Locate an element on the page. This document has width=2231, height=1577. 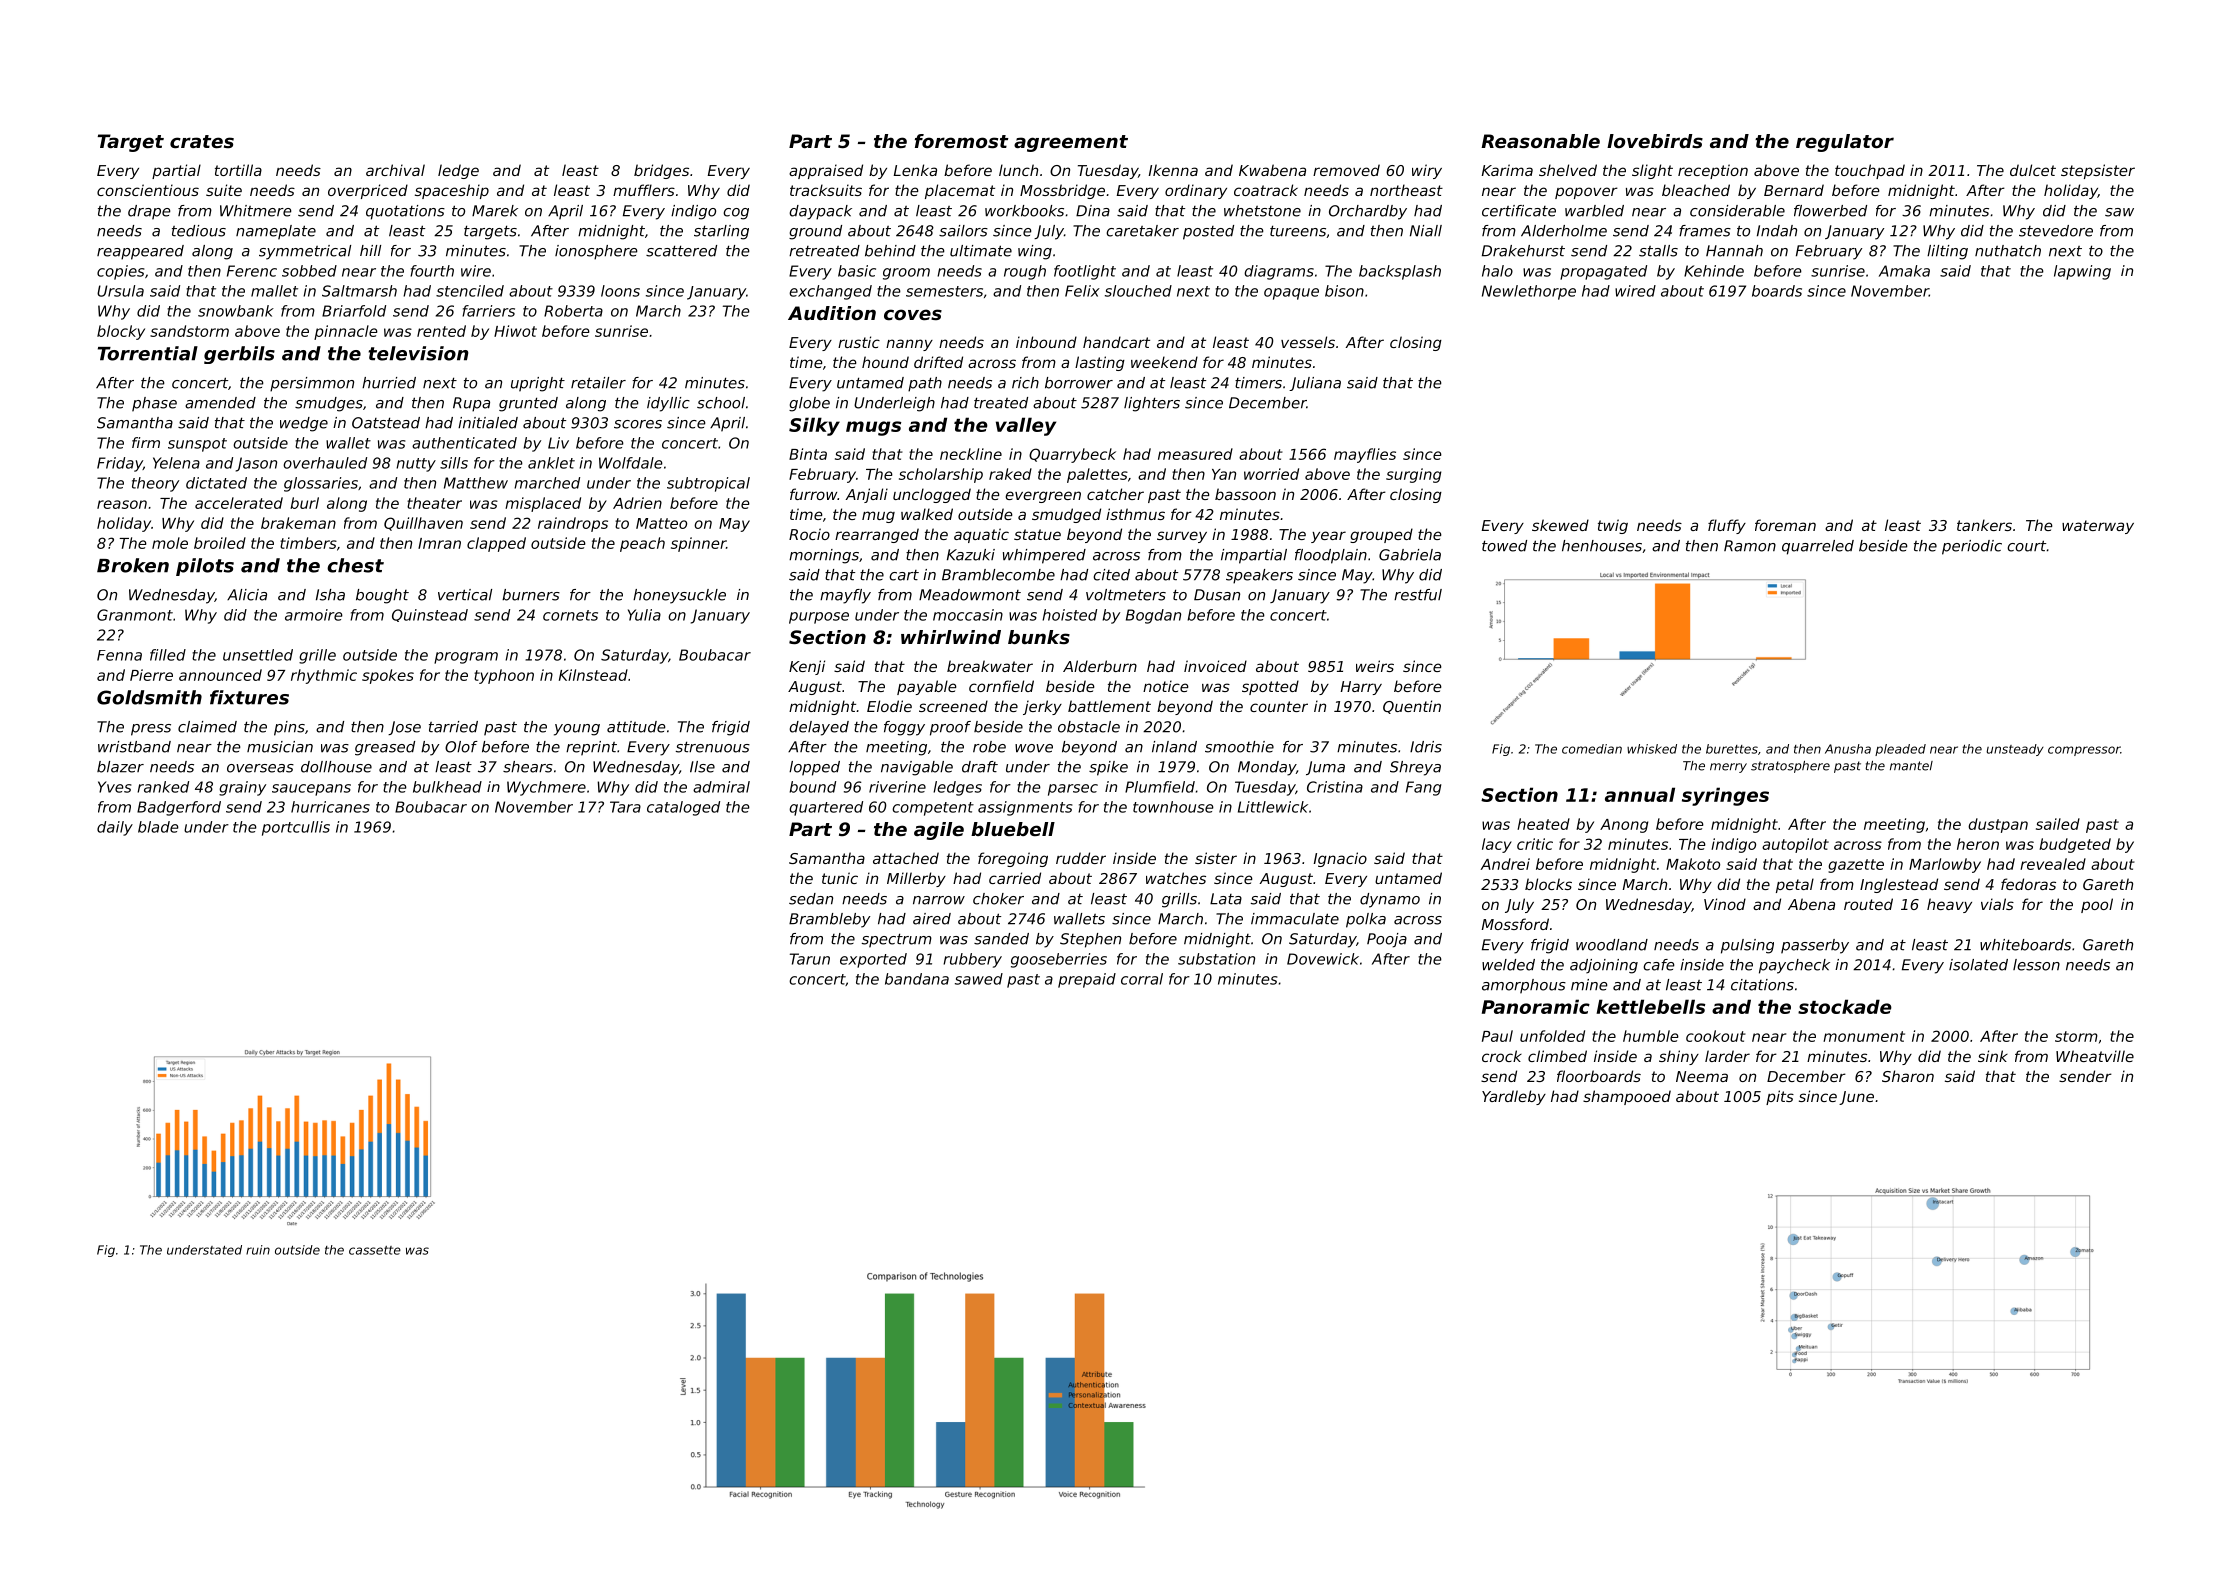
ruin is located at coordinates (258, 1250).
